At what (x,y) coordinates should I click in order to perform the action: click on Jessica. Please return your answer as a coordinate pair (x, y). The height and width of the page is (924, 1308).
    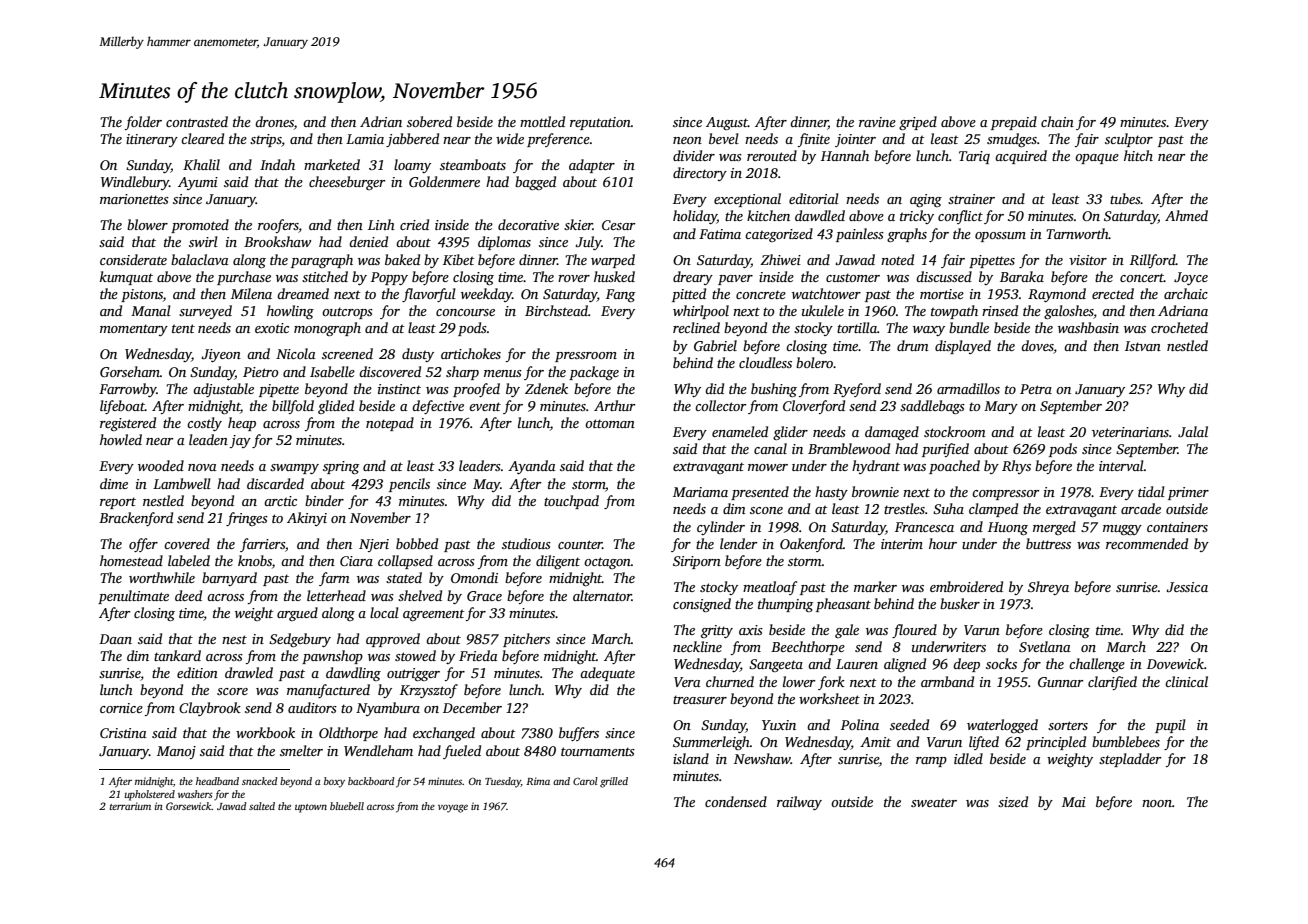
    Looking at the image, I should click on (1187, 587).
